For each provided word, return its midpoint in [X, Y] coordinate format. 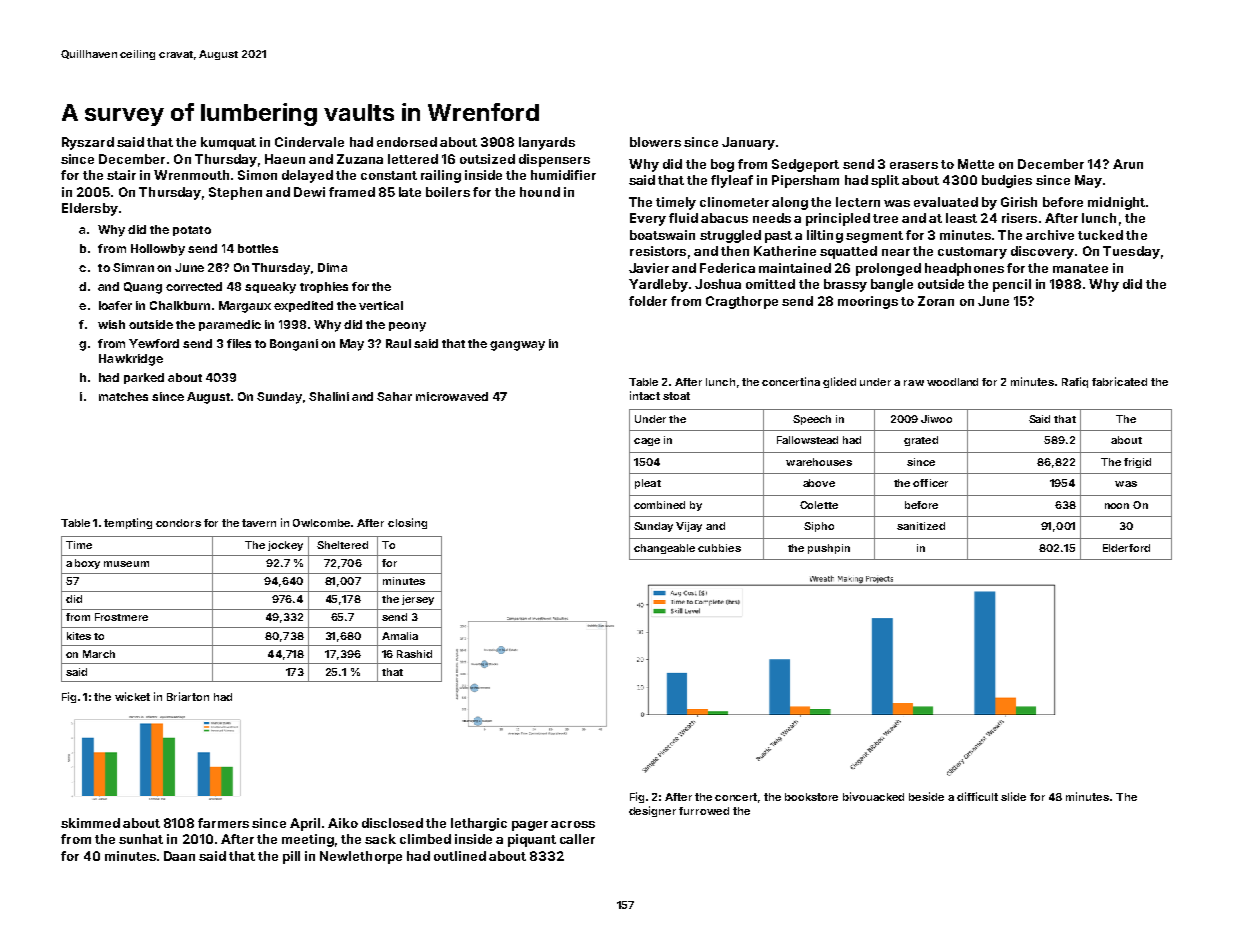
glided [839, 382]
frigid [1137, 463]
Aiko [343, 823]
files [239, 343]
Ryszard [88, 143]
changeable [664, 549]
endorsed [407, 142]
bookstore [811, 797]
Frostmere [121, 617]
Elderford [1126, 548]
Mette [976, 164]
